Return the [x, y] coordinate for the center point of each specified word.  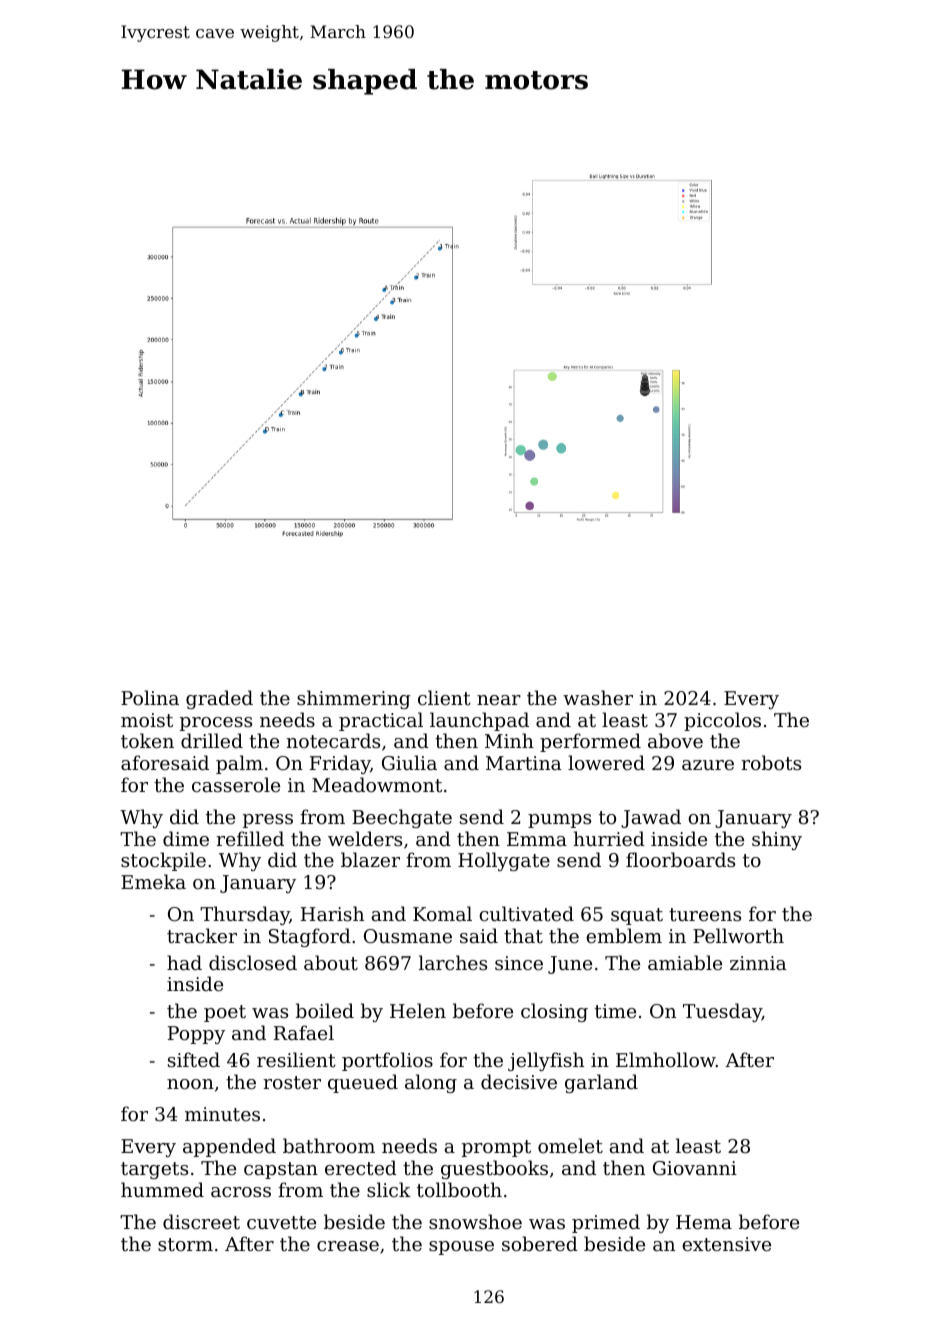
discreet [201, 1221]
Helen [418, 1010]
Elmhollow [666, 1059]
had [184, 962]
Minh [509, 740]
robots [771, 762]
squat [637, 916]
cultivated [526, 913]
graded [219, 699]
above [675, 740]
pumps [559, 821]
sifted [194, 1059]
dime [186, 838]
